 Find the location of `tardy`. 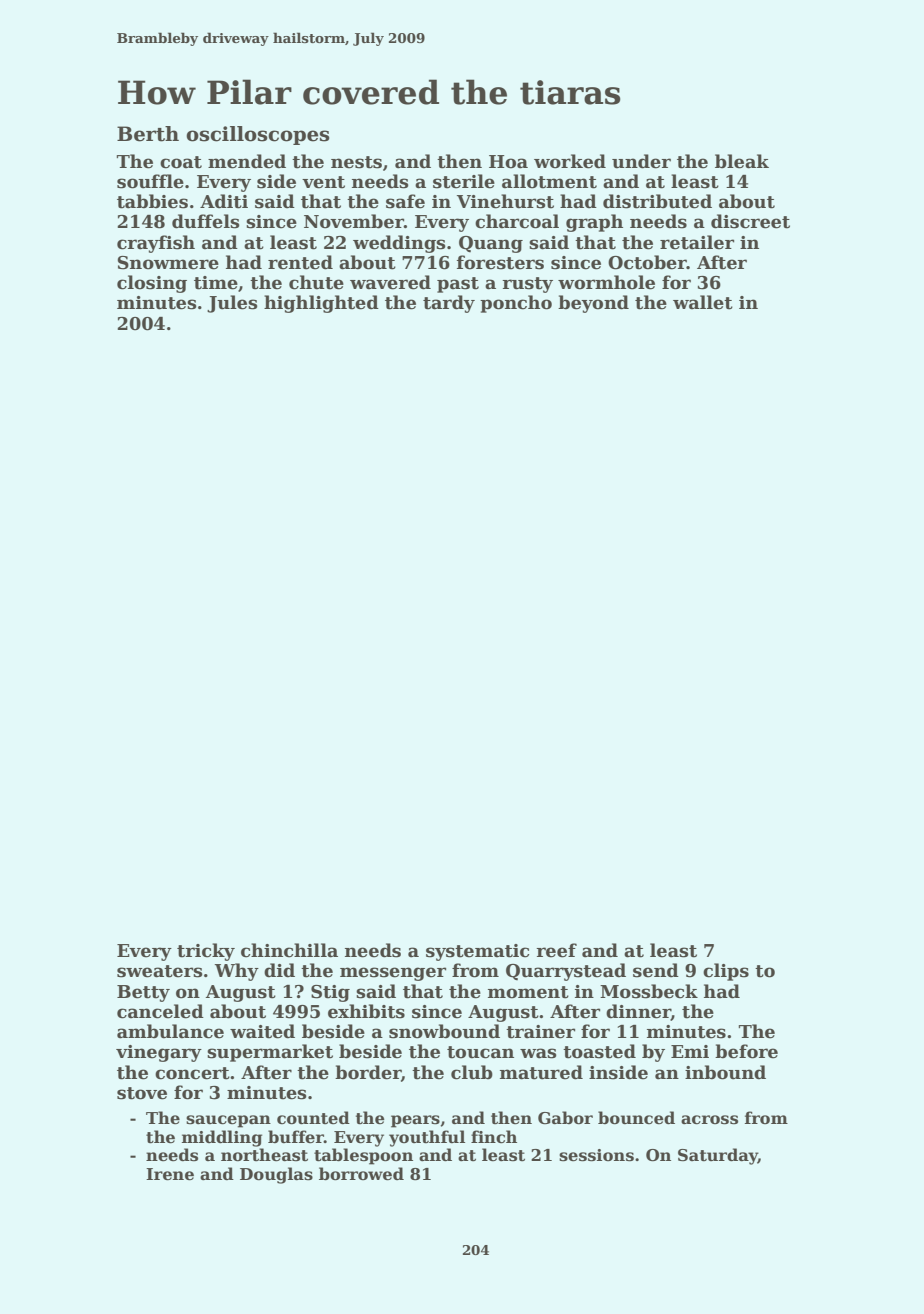

tardy is located at coordinates (449, 304).
